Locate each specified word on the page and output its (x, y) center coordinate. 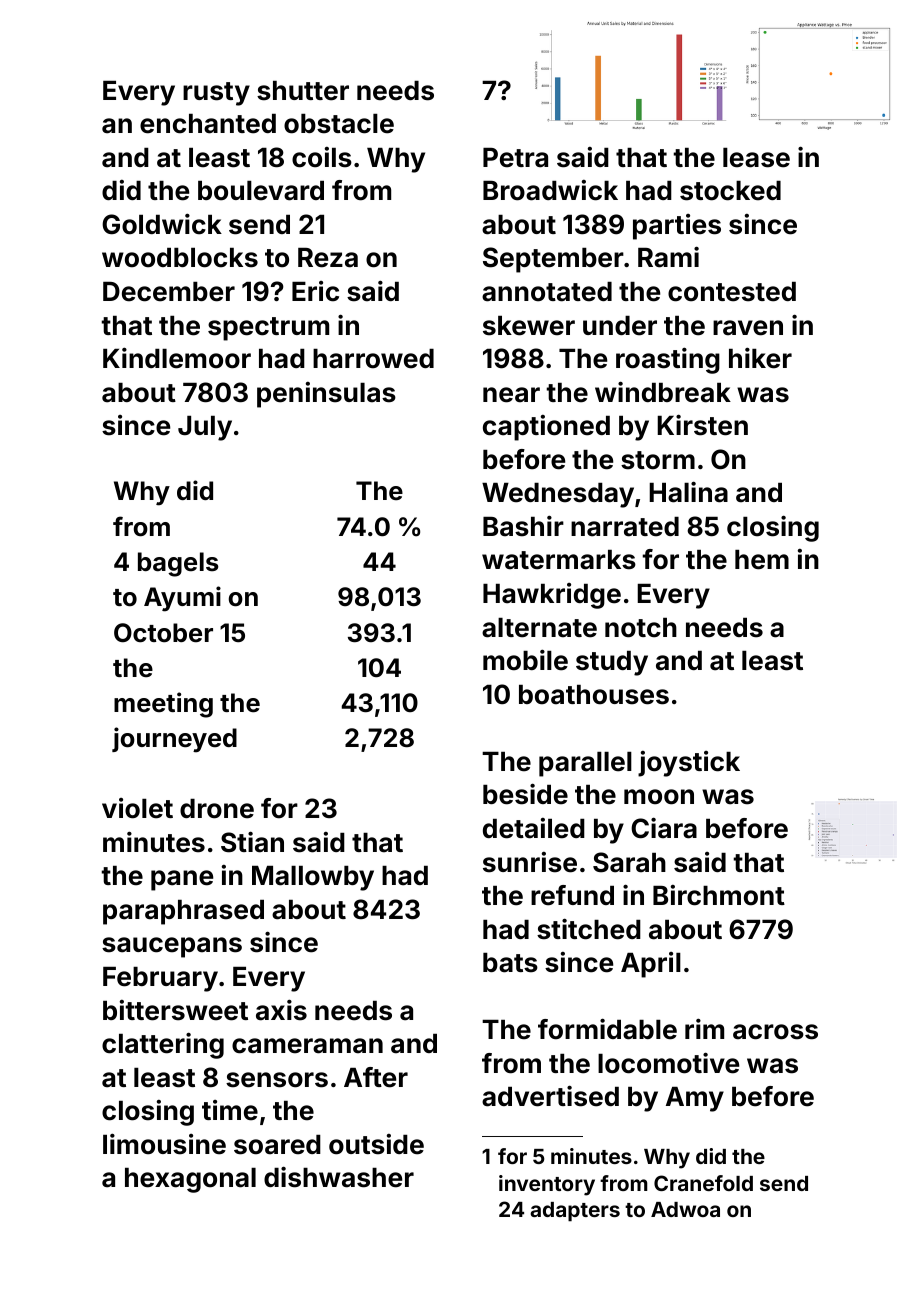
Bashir (523, 526)
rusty (216, 94)
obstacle (339, 124)
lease (756, 158)
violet (137, 808)
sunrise (530, 862)
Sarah (629, 862)
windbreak (663, 392)
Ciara (664, 828)
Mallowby (313, 878)
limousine (164, 1144)
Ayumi (182, 599)
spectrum (268, 329)
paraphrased (183, 912)
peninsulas (326, 395)
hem (762, 560)
